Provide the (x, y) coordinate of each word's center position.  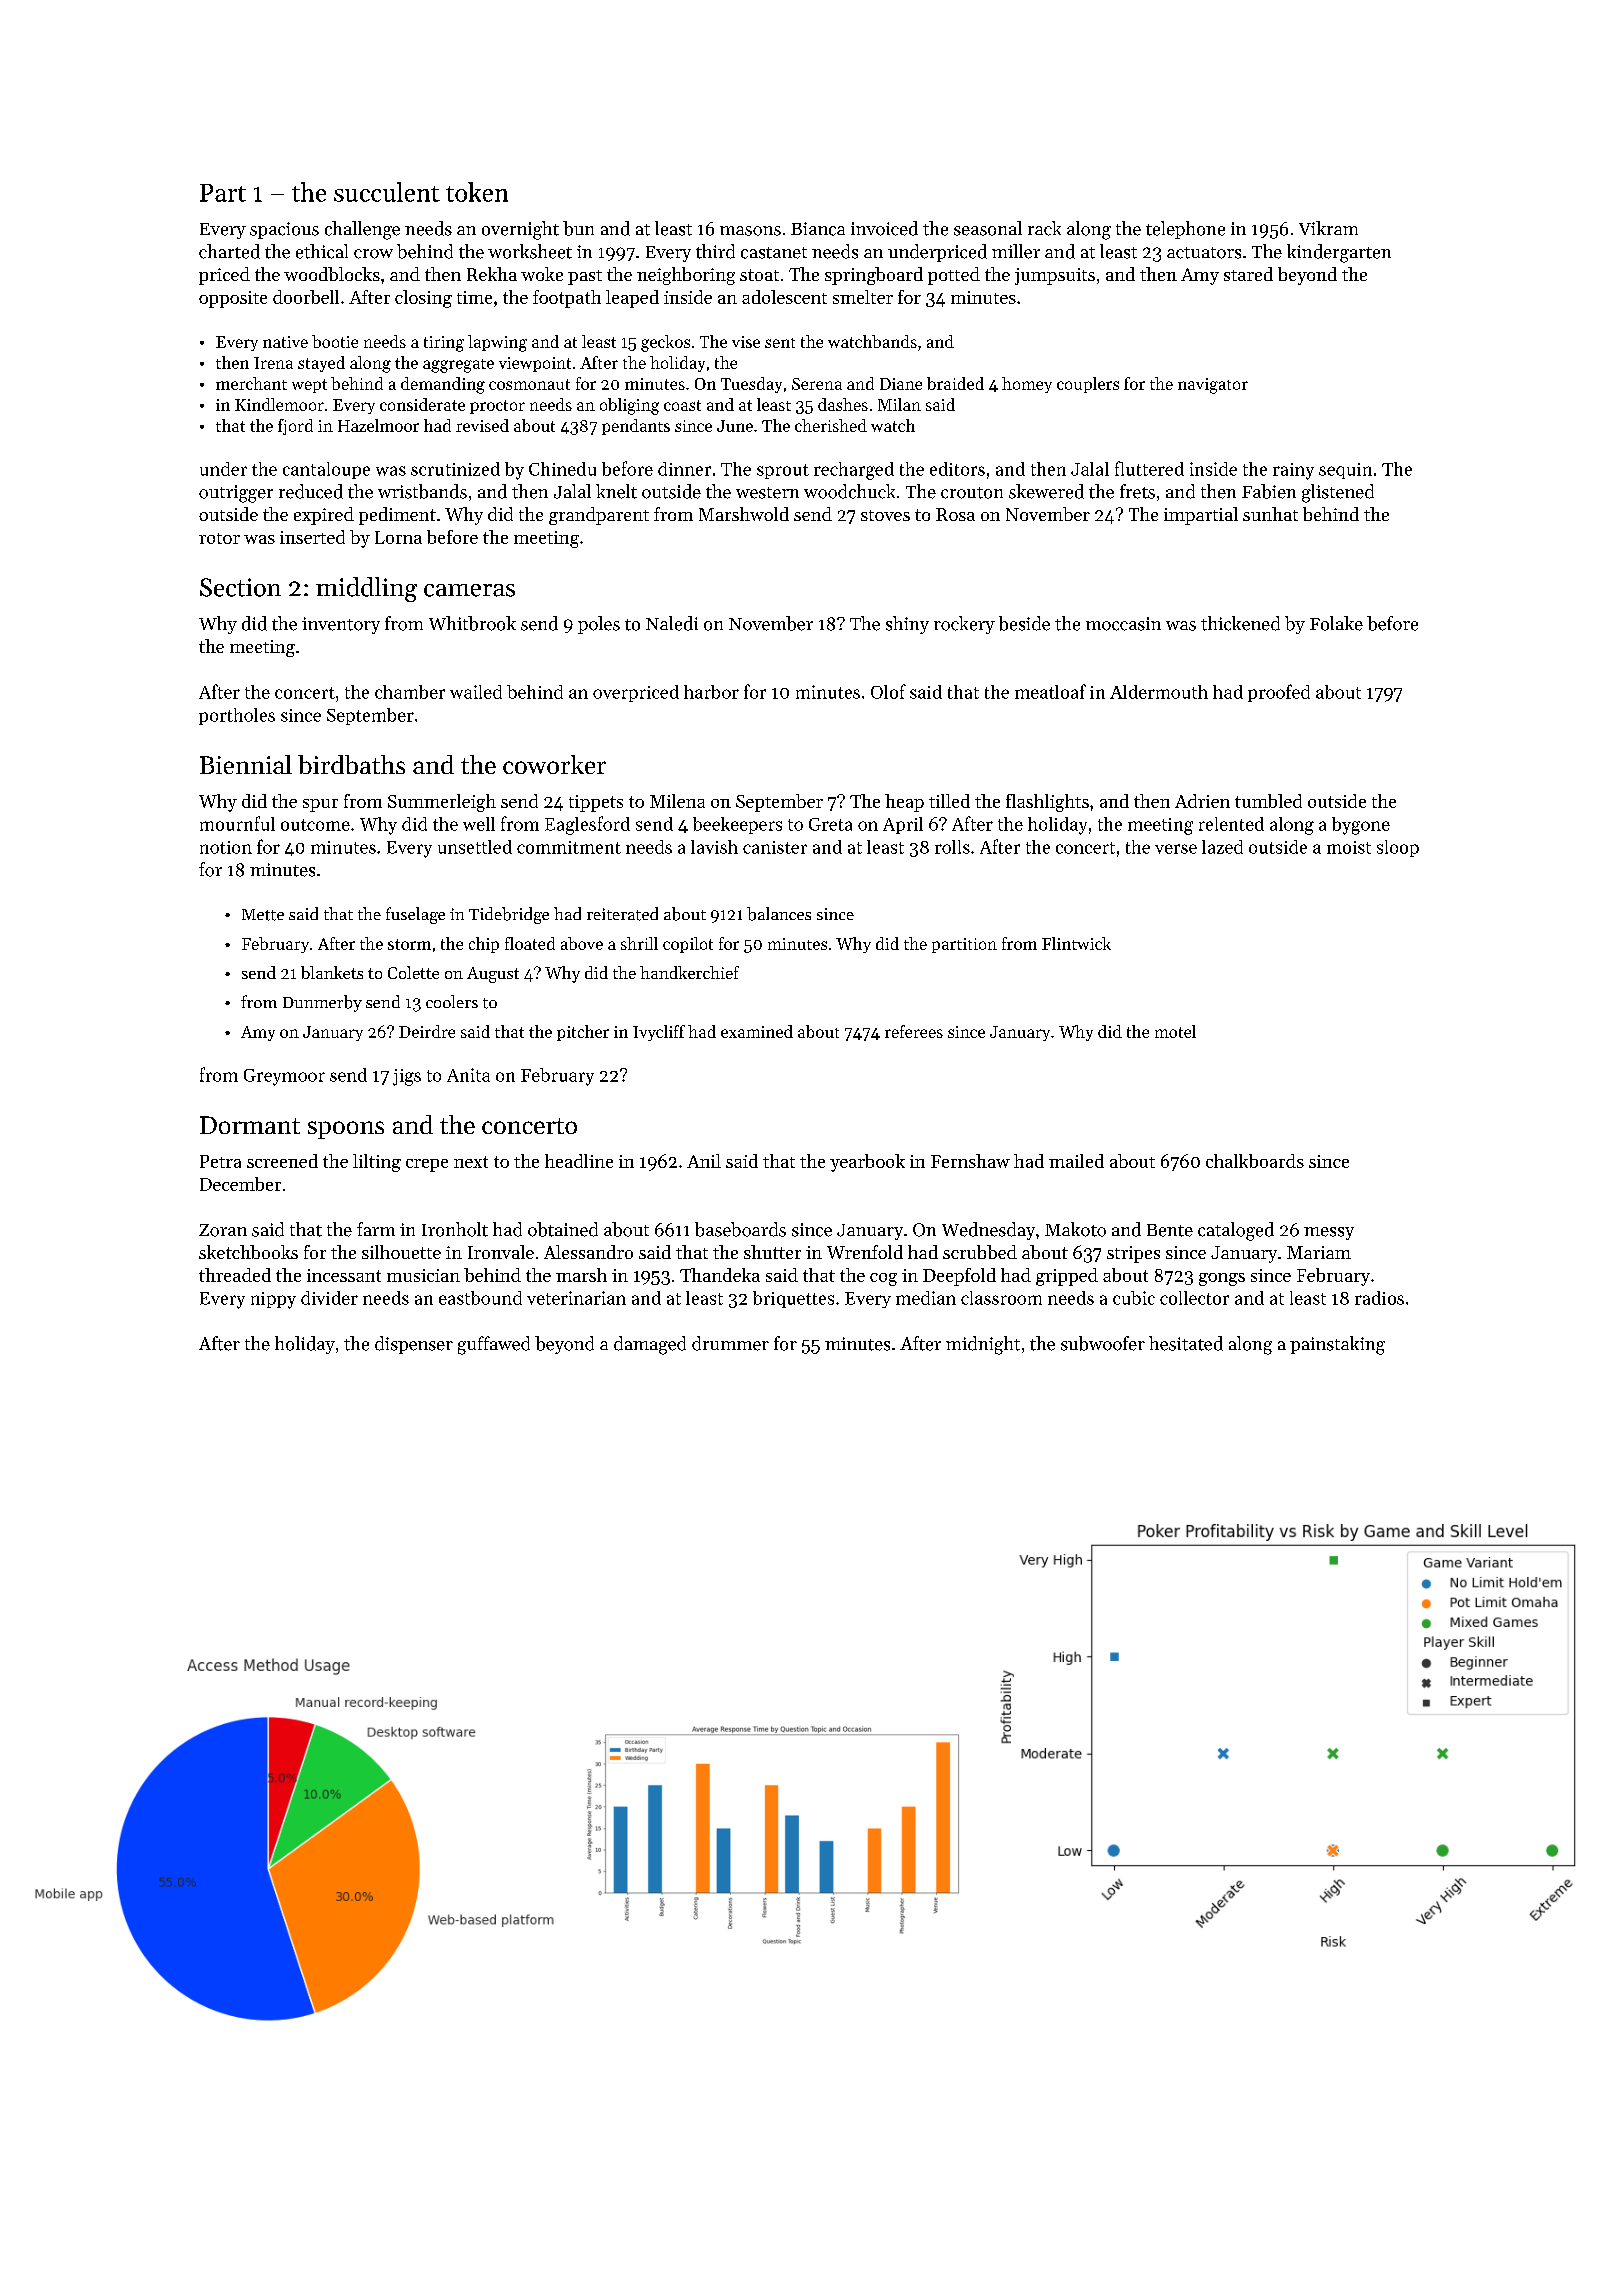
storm (409, 944)
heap (904, 803)
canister (775, 847)
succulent (387, 192)
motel (1175, 1031)
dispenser (414, 1345)
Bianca (818, 229)
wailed (476, 692)
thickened (1240, 623)
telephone (1185, 230)
